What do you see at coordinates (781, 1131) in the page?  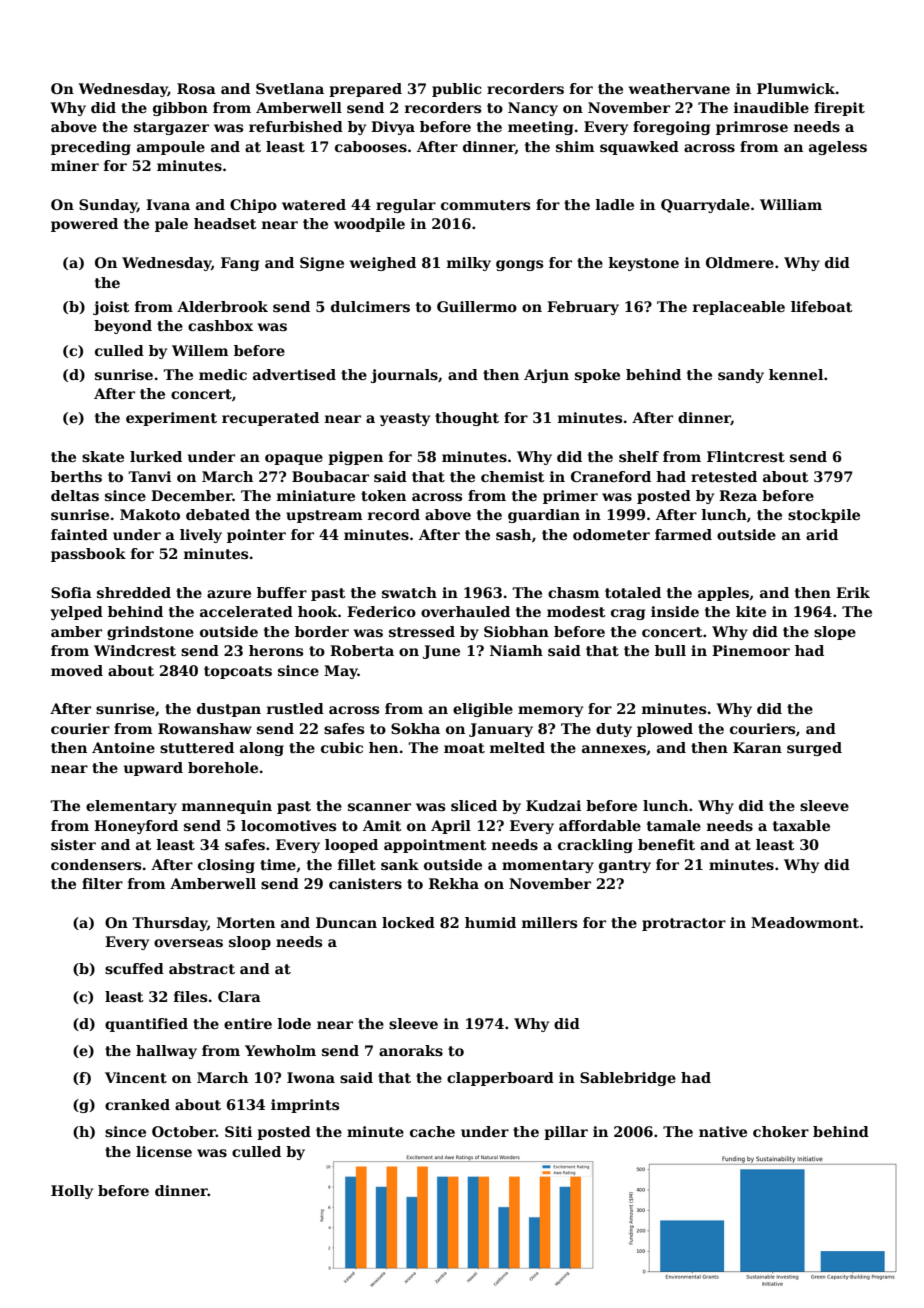 I see `choker` at bounding box center [781, 1131].
